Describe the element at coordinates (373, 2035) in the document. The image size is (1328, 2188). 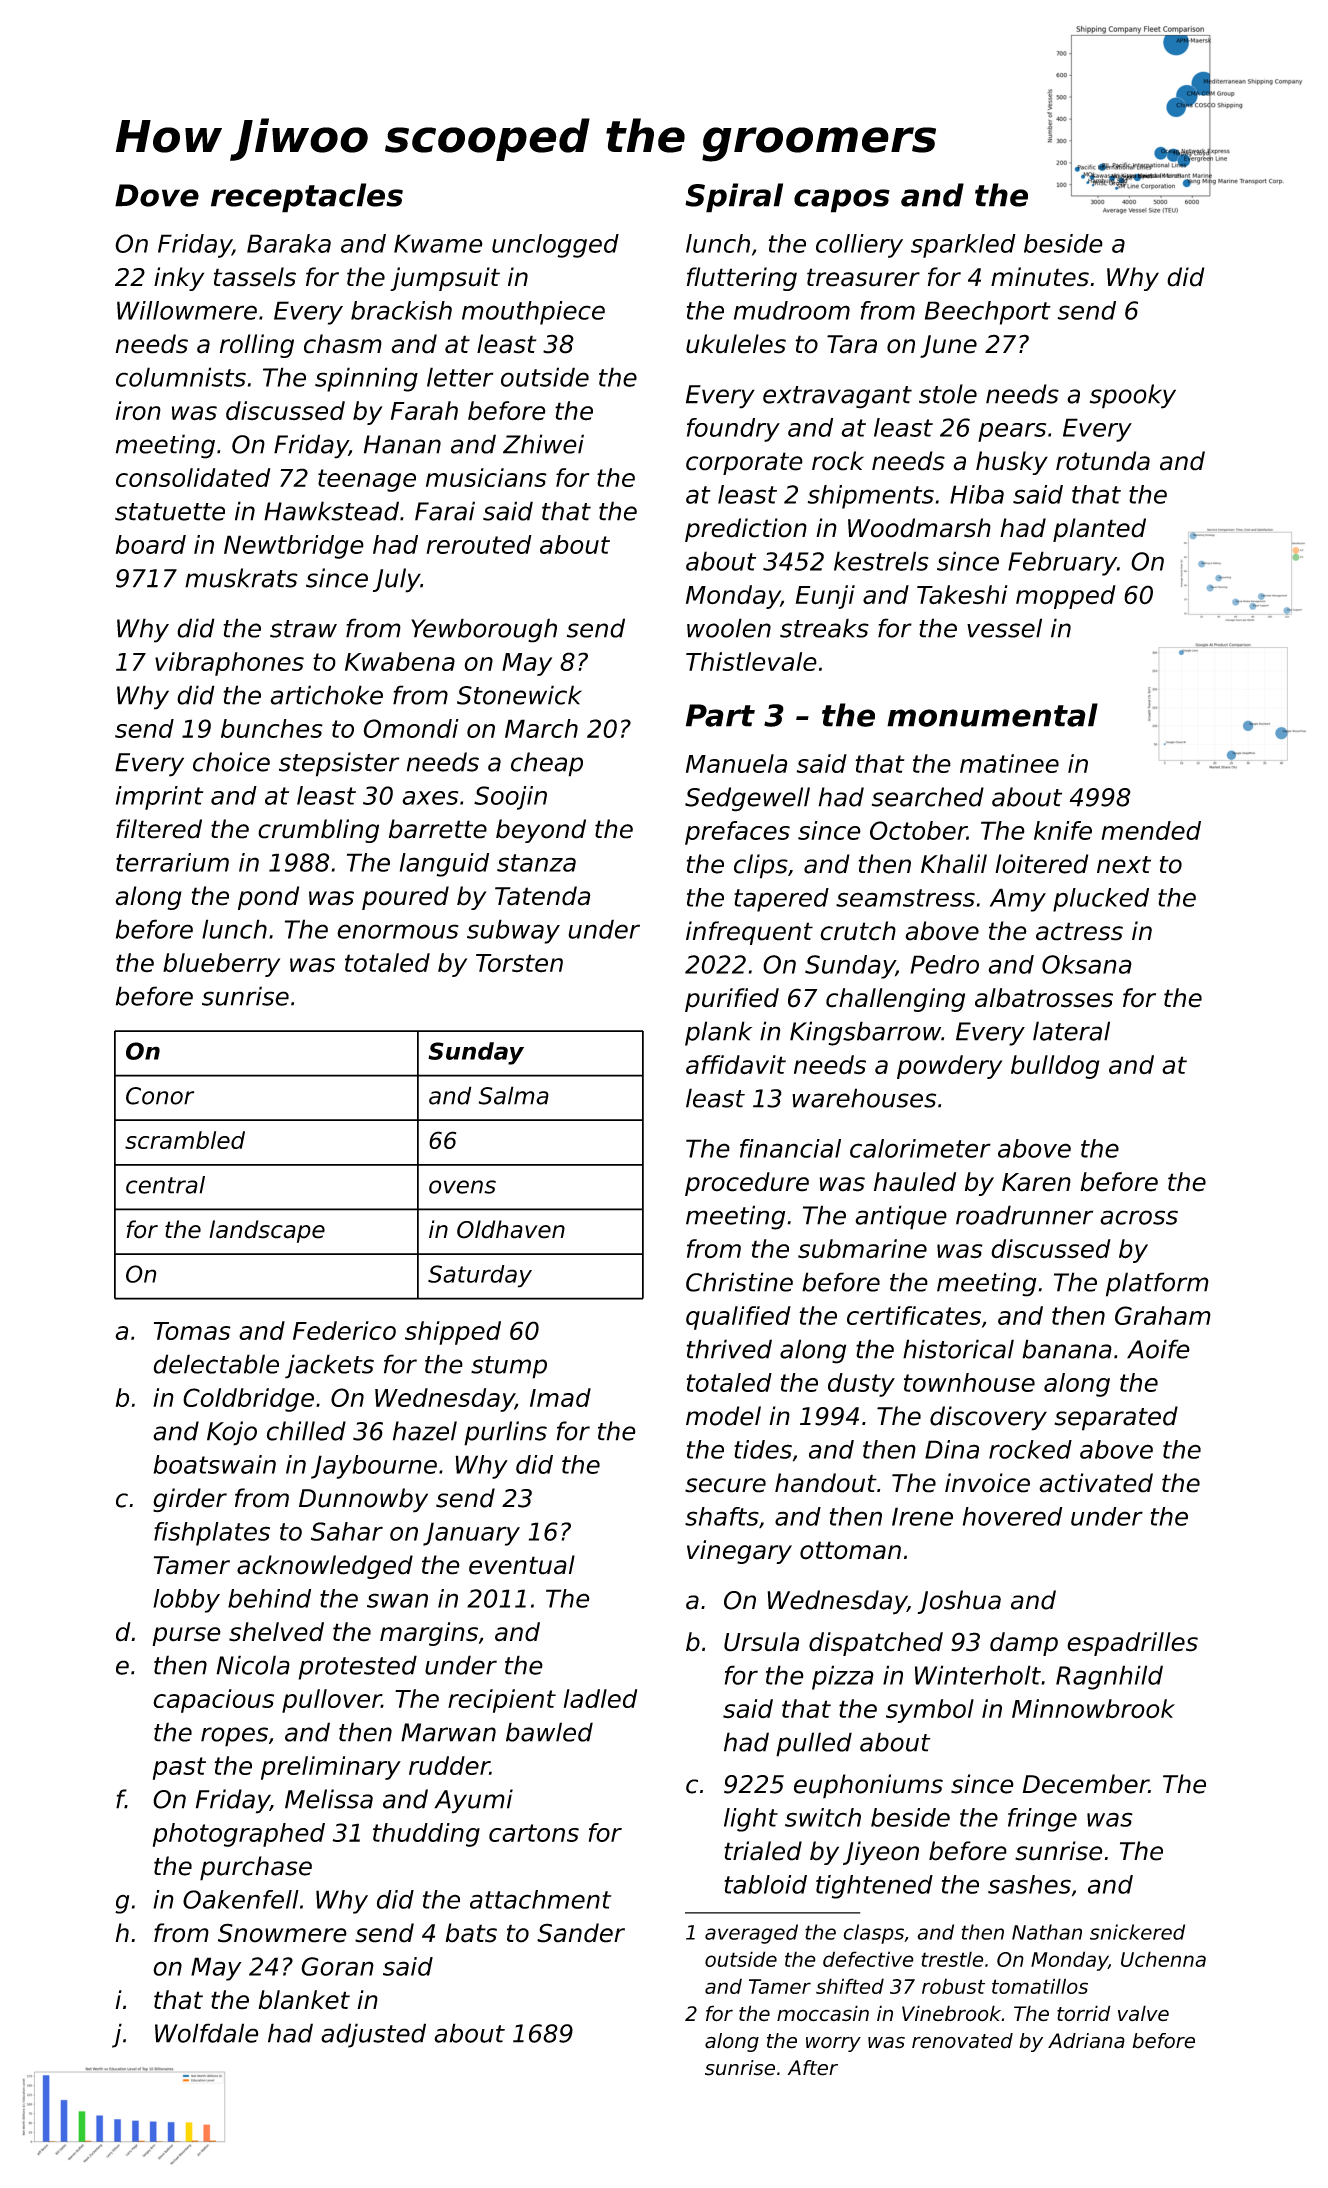
I see `adjusted` at that location.
